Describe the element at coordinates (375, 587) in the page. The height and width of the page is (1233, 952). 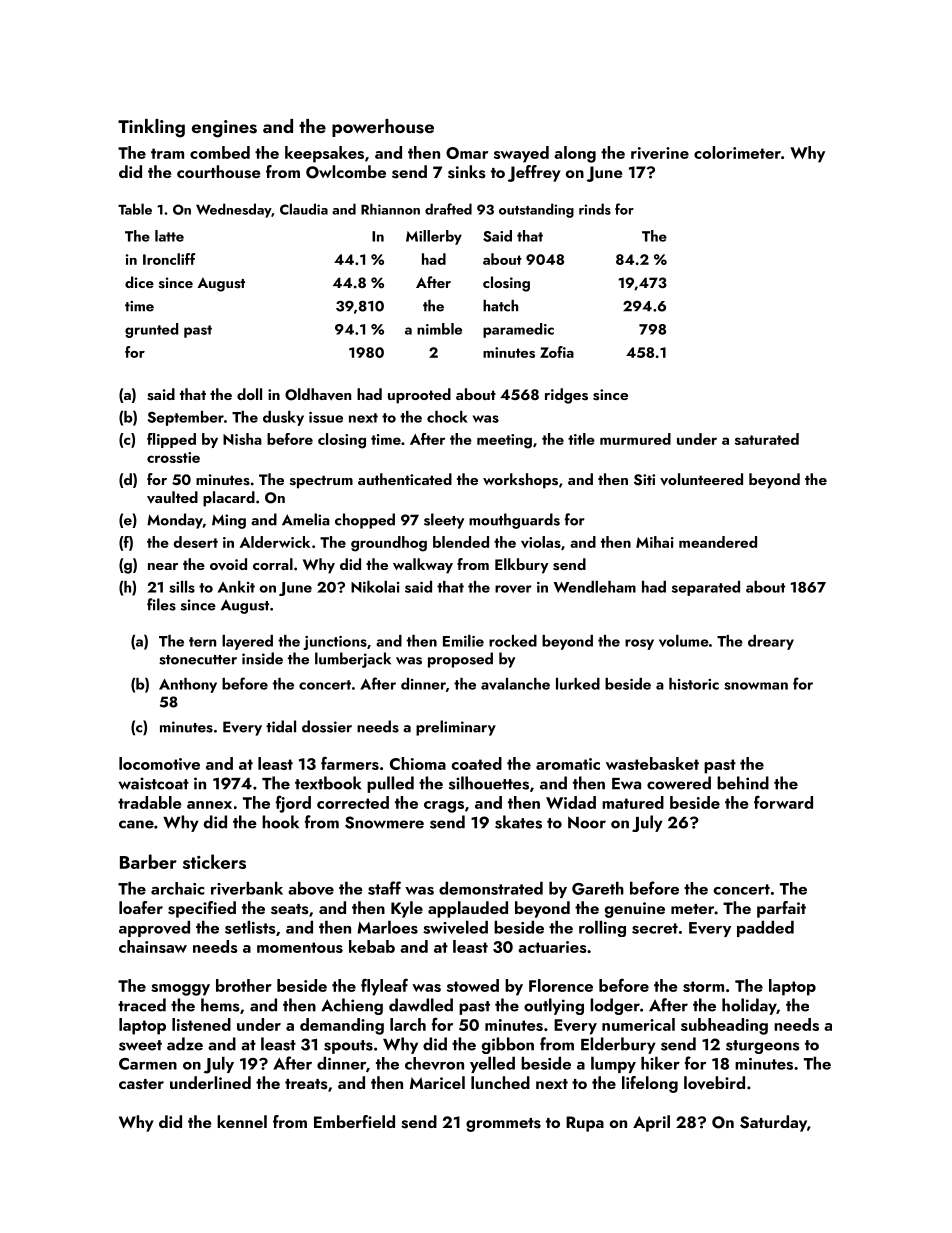
I see `Nikolai` at that location.
